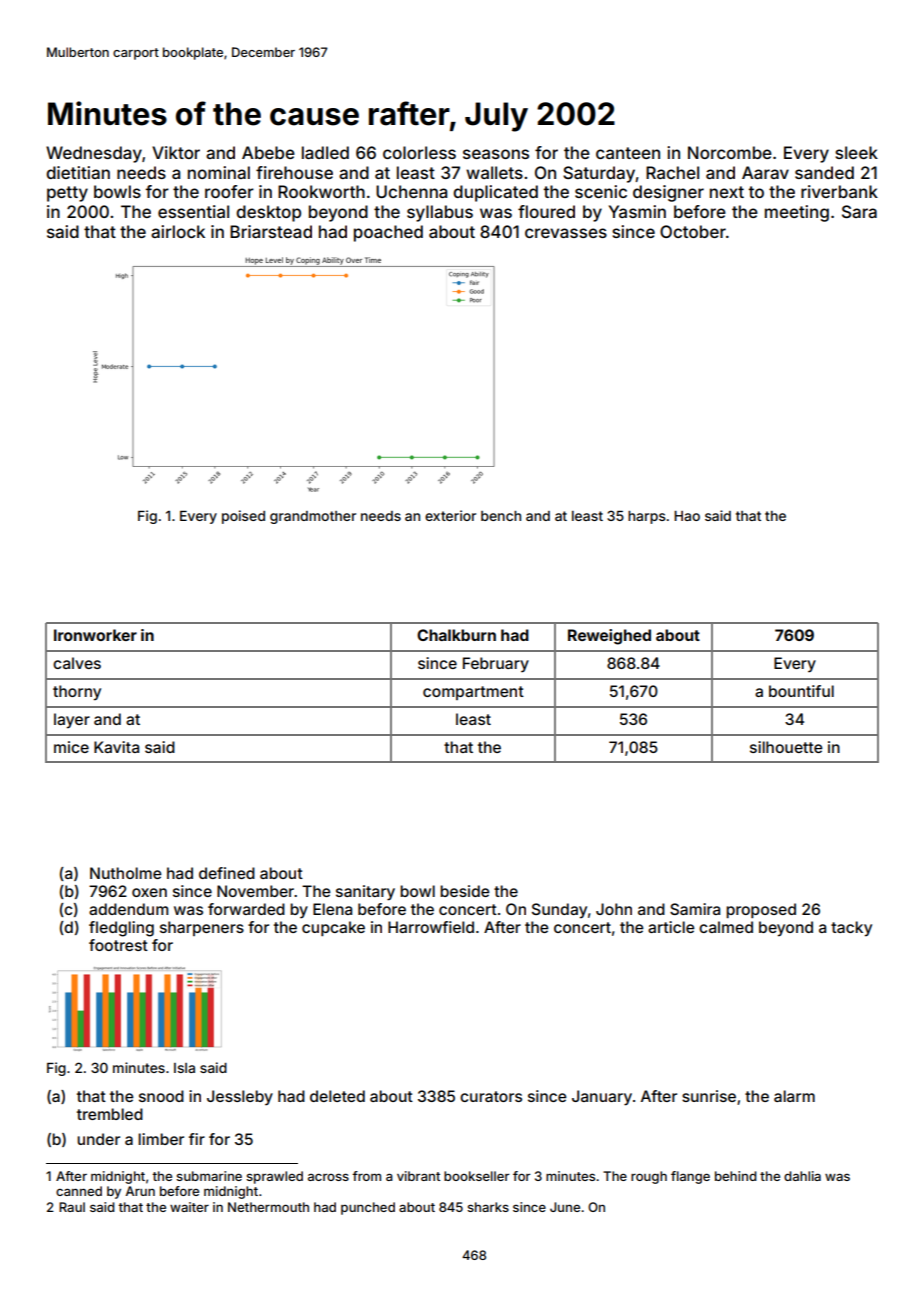 This page has width=924, height=1308. I want to click on Aarav, so click(765, 172).
